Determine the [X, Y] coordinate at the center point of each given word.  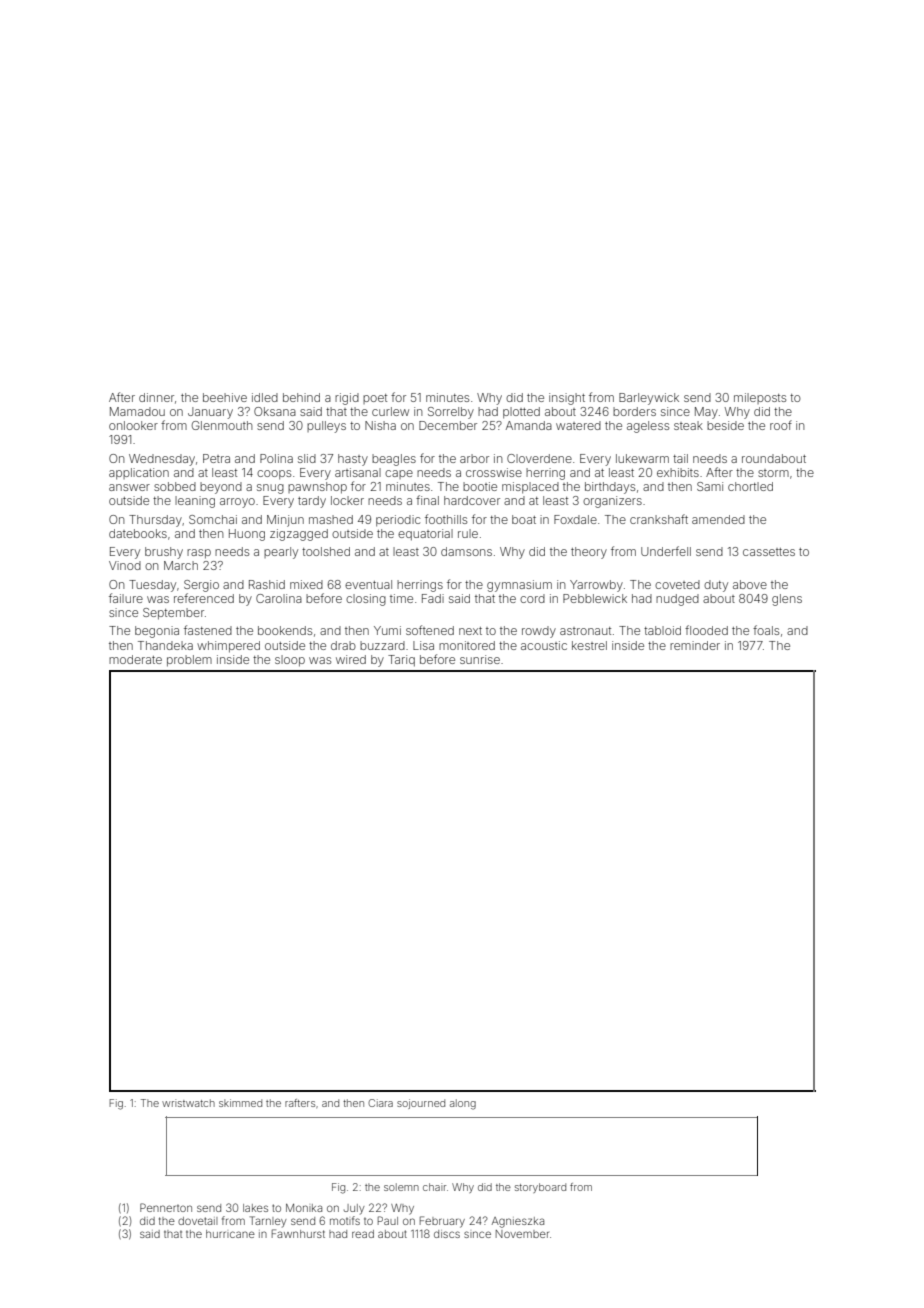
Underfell [666, 551]
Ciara [380, 1103]
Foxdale [575, 519]
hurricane [230, 1234]
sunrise [480, 659]
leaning [195, 502]
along [463, 1104]
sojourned [421, 1104]
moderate [135, 659]
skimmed [240, 1103]
